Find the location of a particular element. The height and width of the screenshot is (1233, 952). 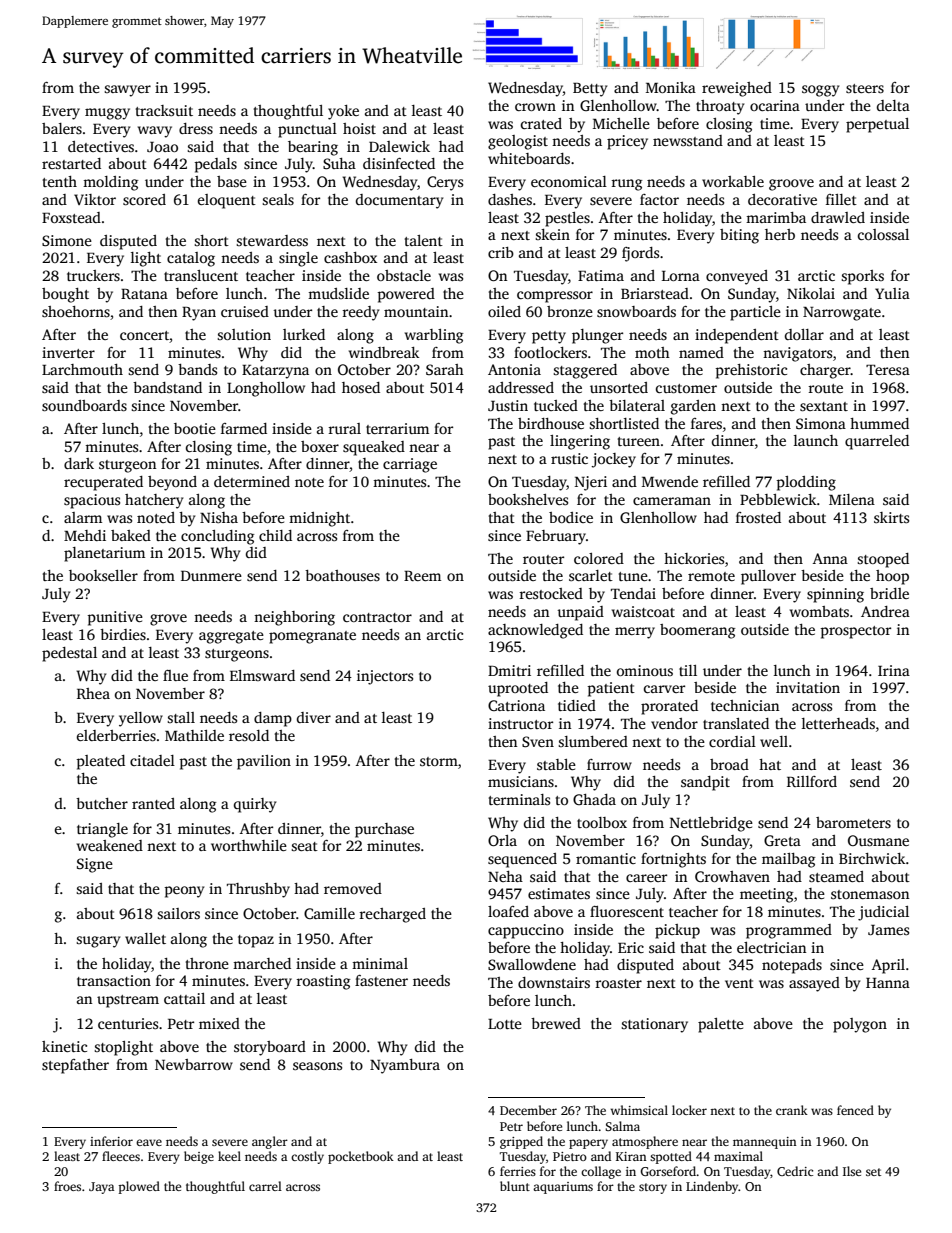

elderberries is located at coordinates (116, 735).
